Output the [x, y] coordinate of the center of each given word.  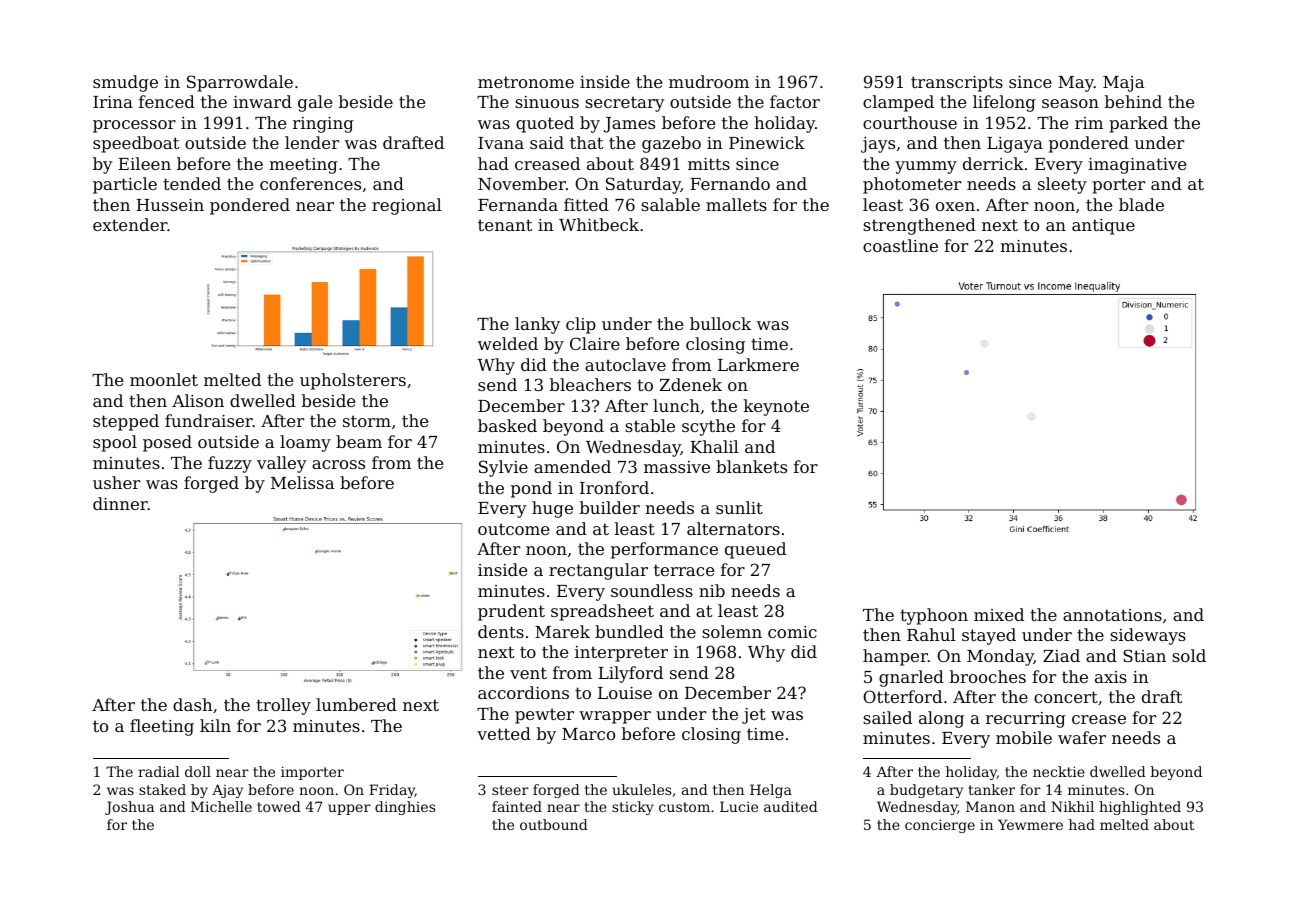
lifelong [1004, 103]
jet [754, 716]
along [941, 719]
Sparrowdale [240, 83]
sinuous [547, 102]
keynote [776, 407]
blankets [751, 466]
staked [162, 789]
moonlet [164, 379]
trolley [283, 706]
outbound [554, 824]
